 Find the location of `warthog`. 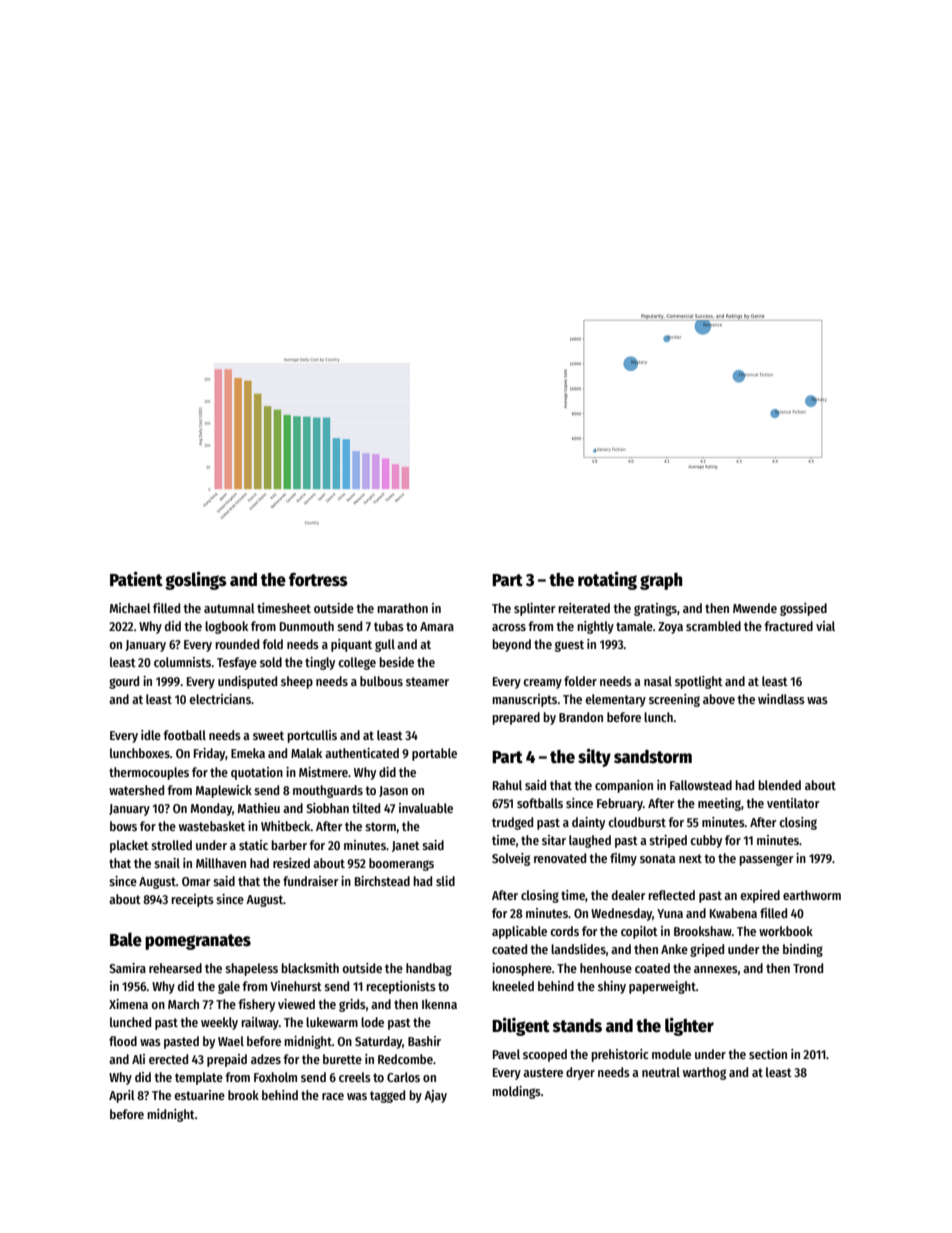

warthog is located at coordinates (704, 1073).
